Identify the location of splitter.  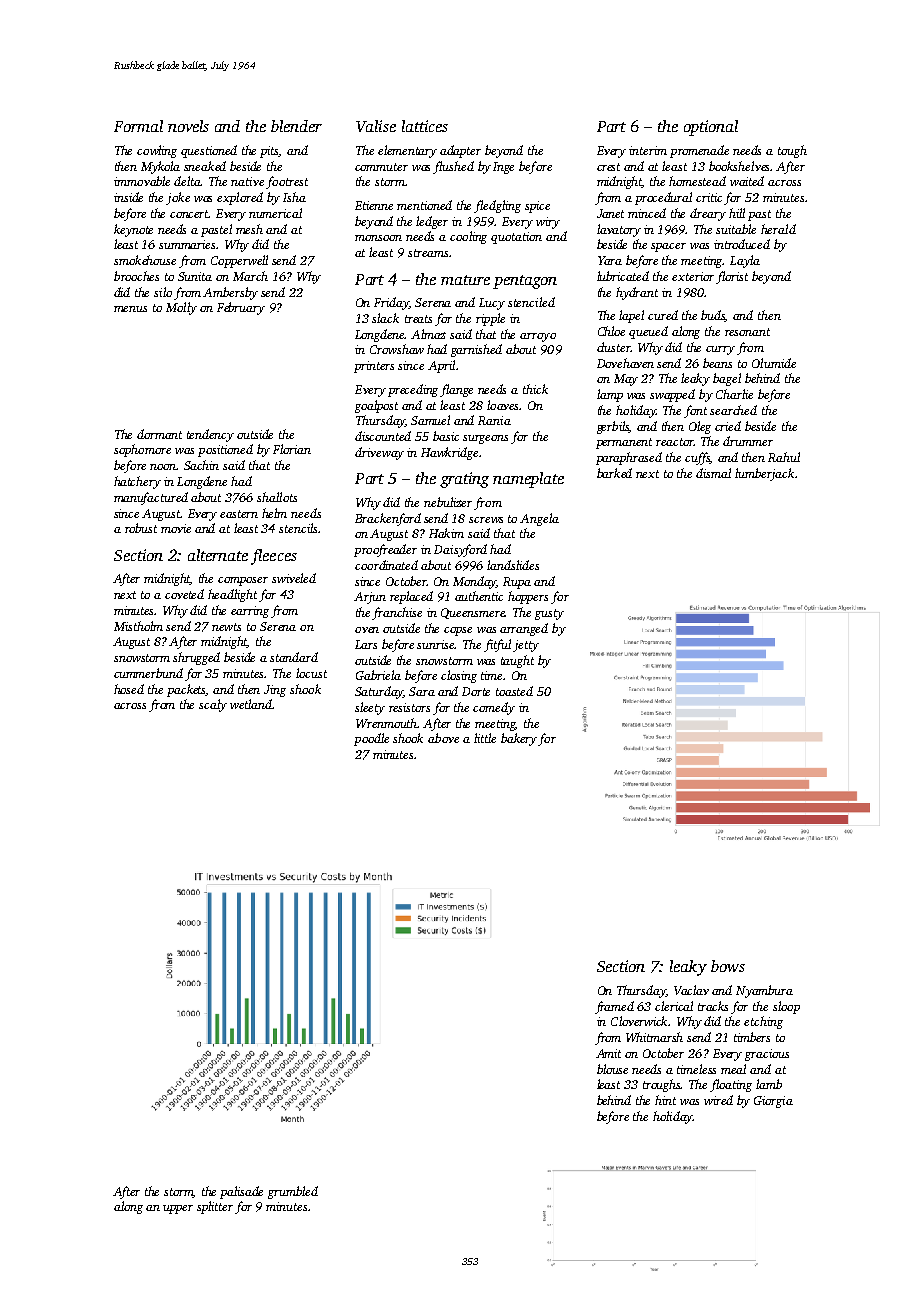
(215, 1207).
